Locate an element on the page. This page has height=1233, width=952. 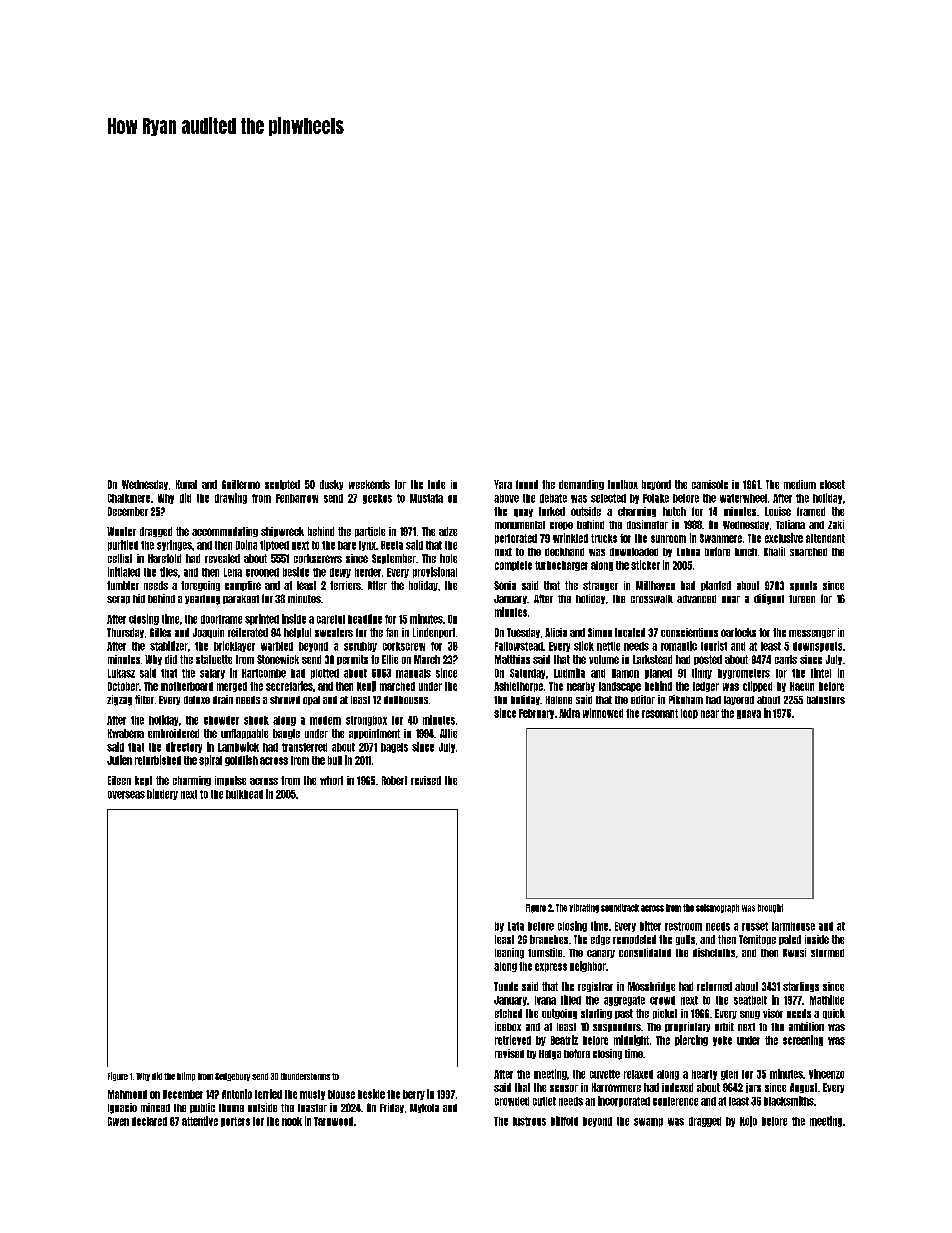
diligent is located at coordinates (769, 599).
